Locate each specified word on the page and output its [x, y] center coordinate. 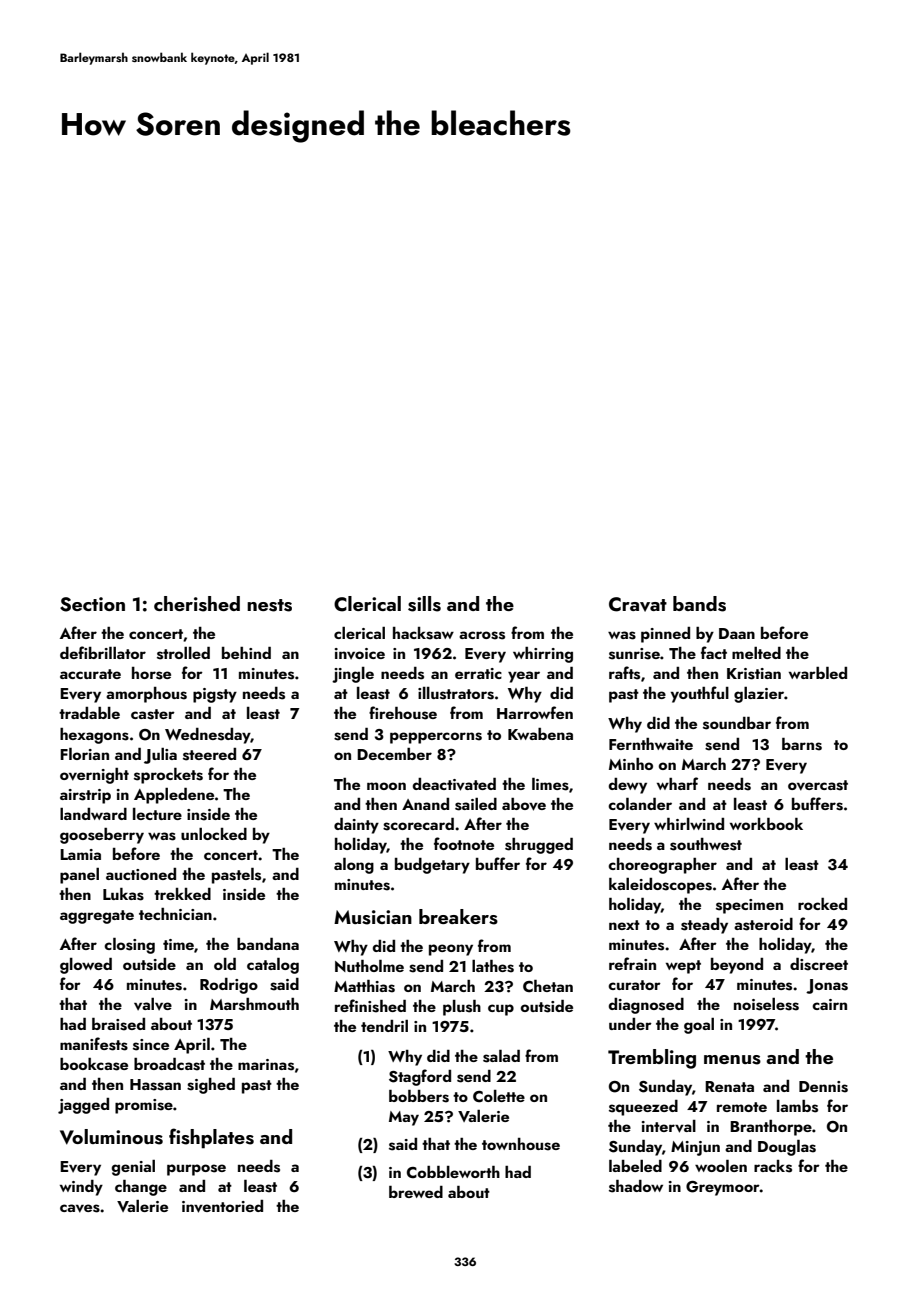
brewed [416, 1192]
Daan [737, 633]
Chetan [548, 986]
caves [80, 1208]
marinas [266, 1065]
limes [550, 784]
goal [699, 1026]
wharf [677, 783]
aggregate [97, 917]
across [482, 635]
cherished [197, 604]
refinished [370, 1006]
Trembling [652, 1059]
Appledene [174, 796]
